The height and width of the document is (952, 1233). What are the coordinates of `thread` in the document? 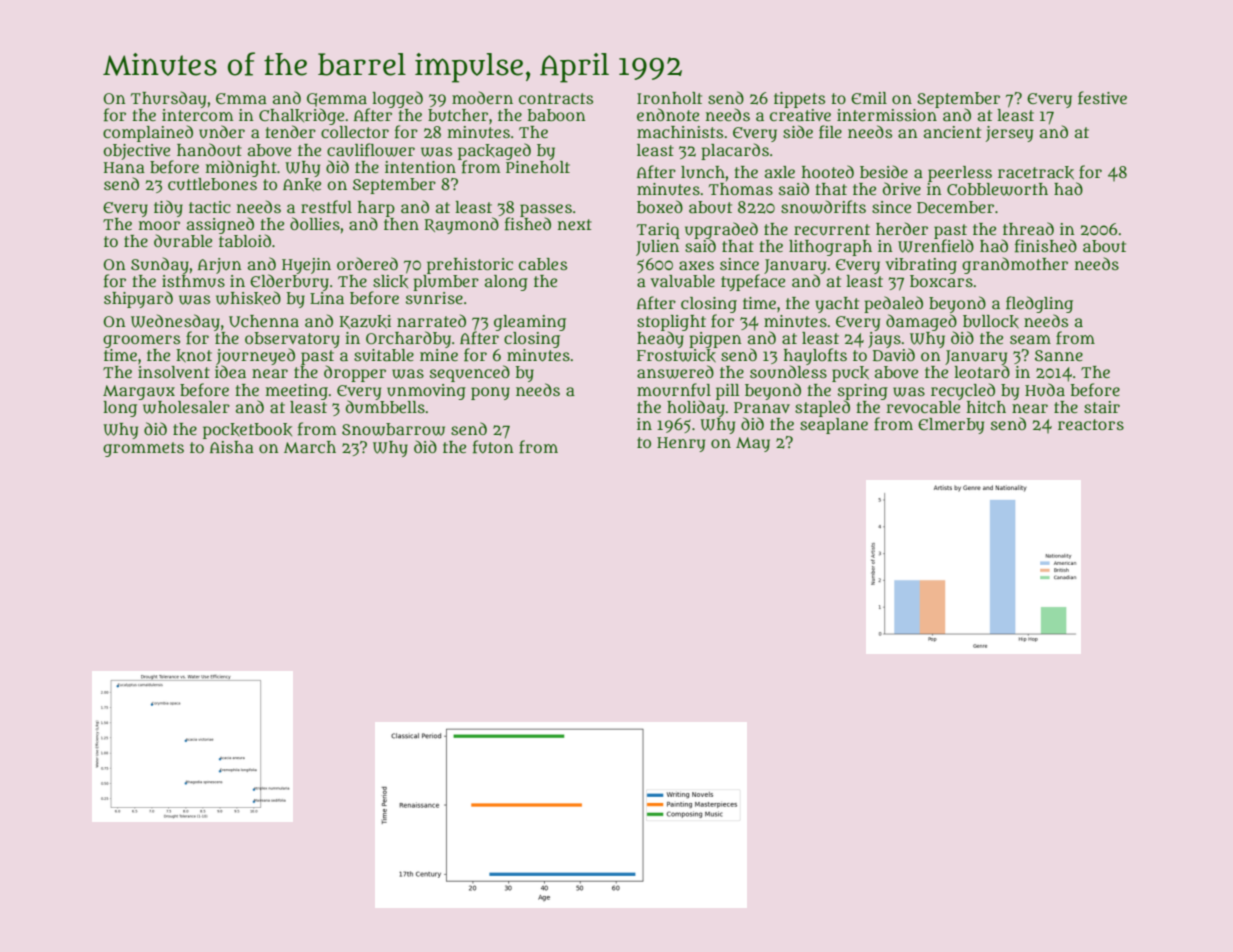 It's located at (1028, 228).
